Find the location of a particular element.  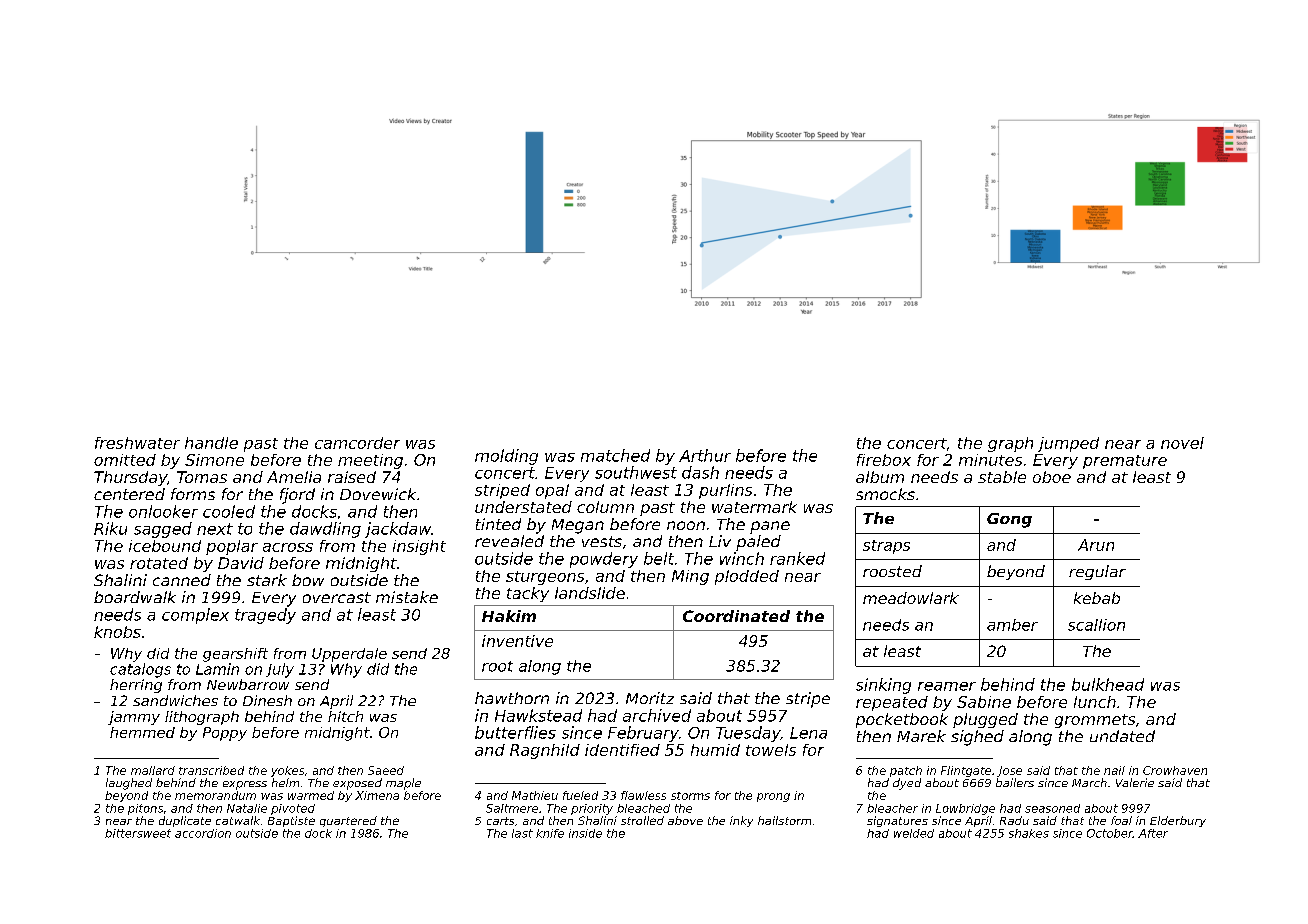

jumped is located at coordinates (1068, 444).
